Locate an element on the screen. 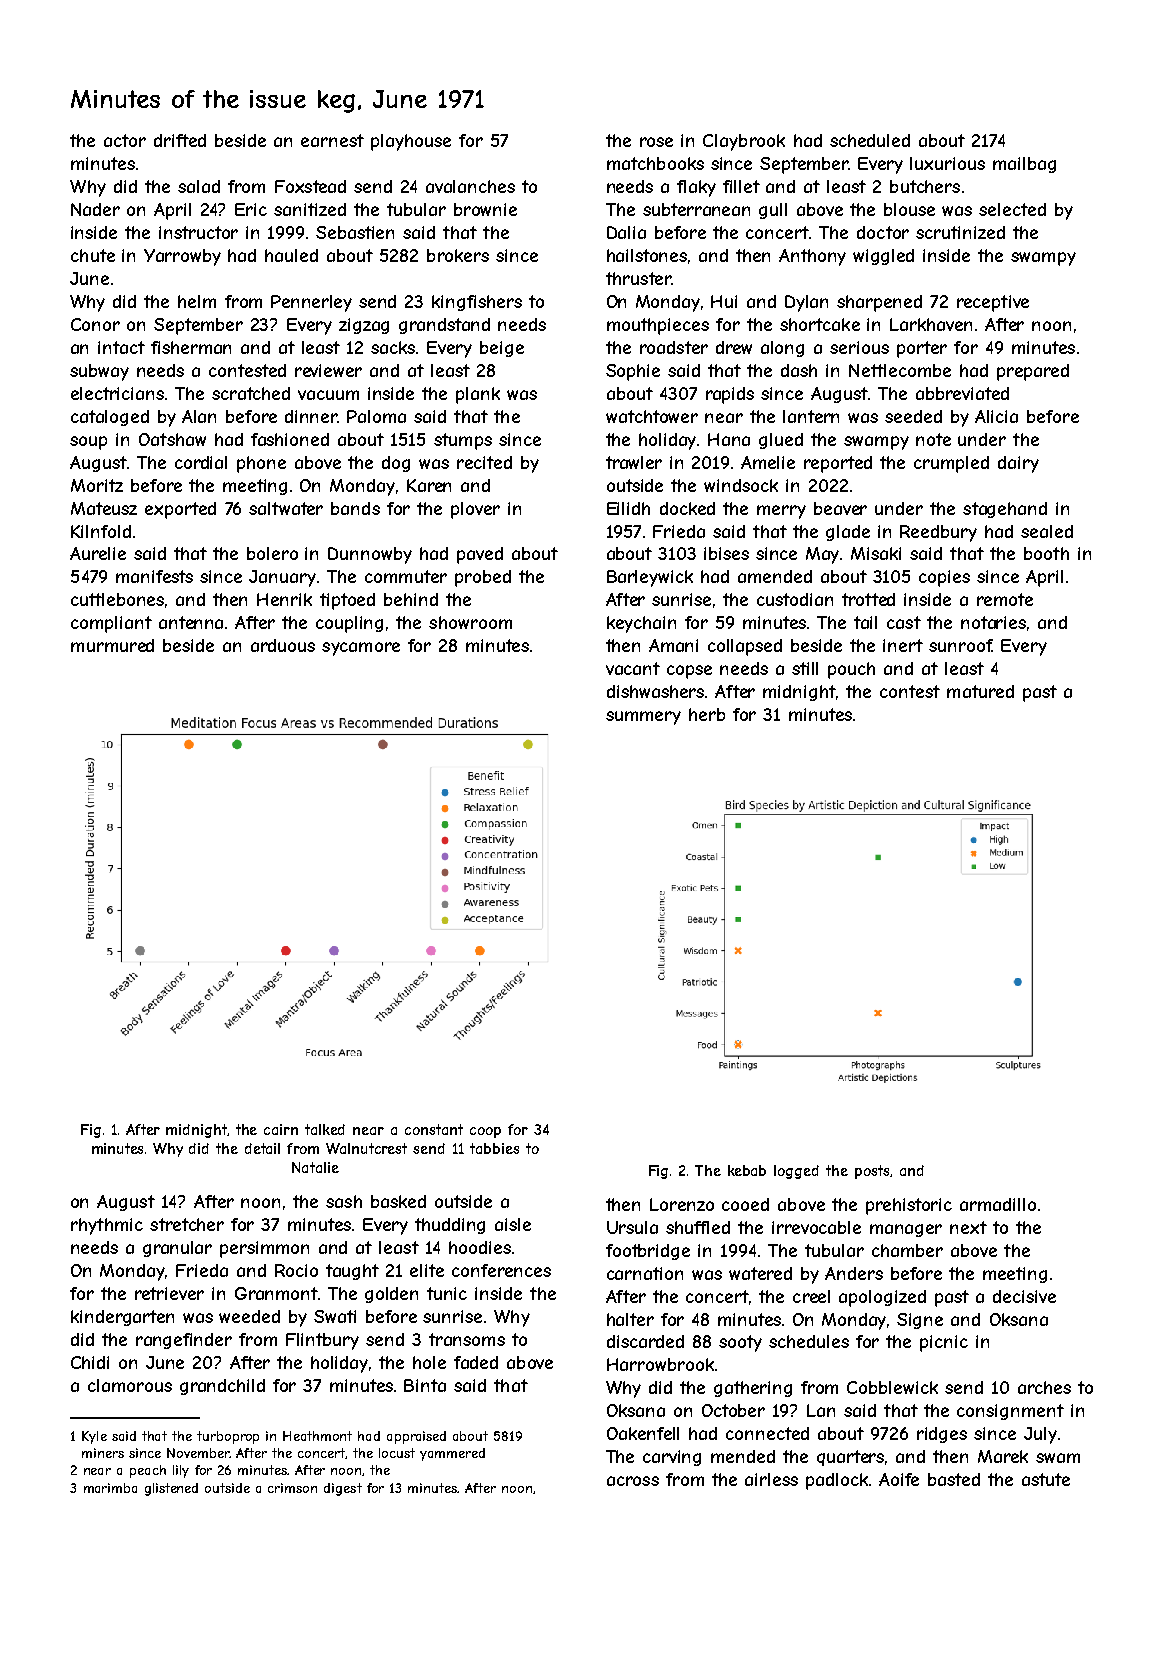  plank is located at coordinates (478, 395).
